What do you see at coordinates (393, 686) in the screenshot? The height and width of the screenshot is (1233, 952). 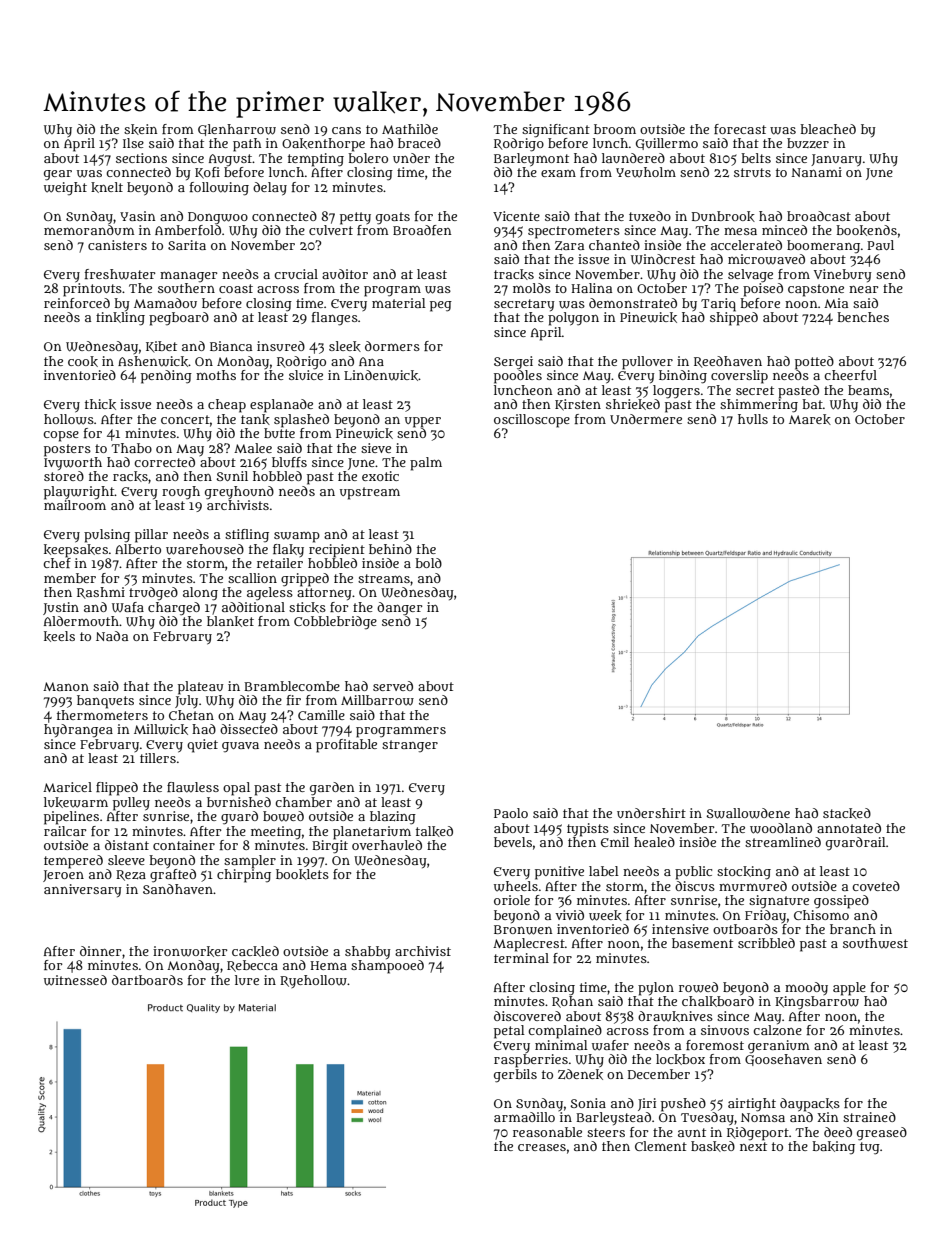 I see `served` at bounding box center [393, 686].
